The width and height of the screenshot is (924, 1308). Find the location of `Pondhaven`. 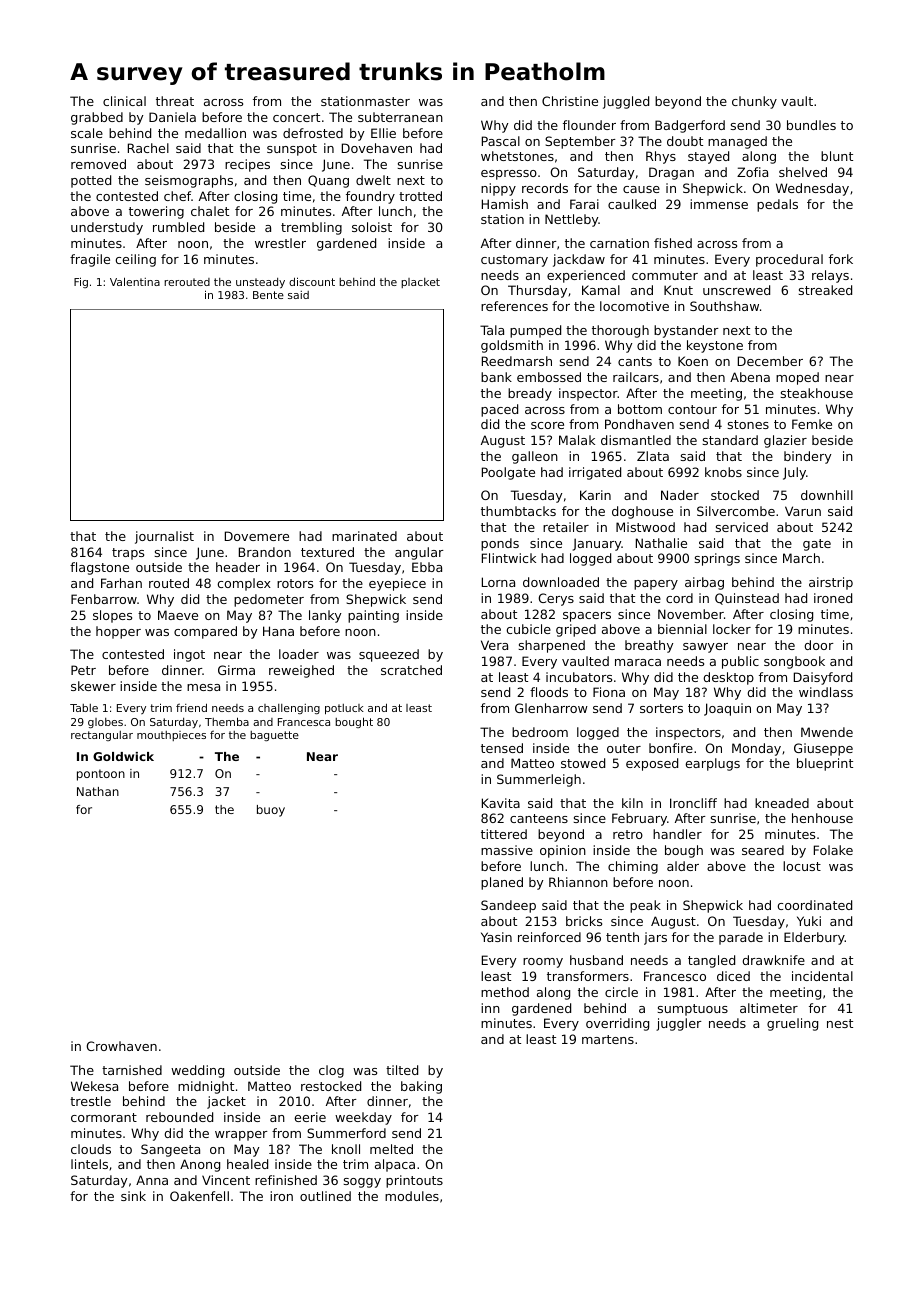

Pondhaven is located at coordinates (639, 424).
